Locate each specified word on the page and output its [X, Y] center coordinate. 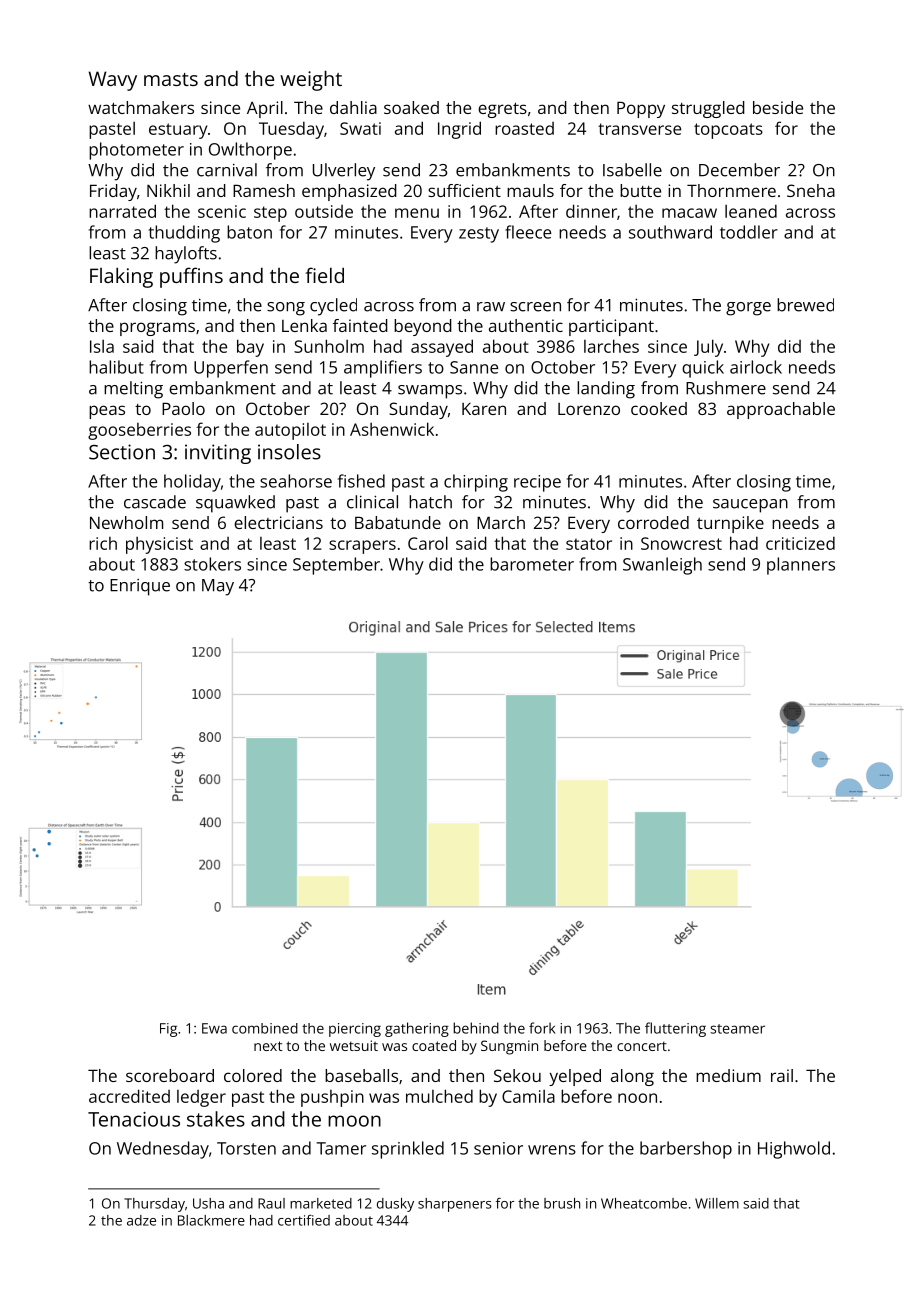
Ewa [214, 1028]
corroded [653, 522]
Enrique [140, 587]
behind [476, 1028]
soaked [411, 107]
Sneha [811, 190]
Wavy [113, 81]
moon [354, 1121]
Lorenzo [589, 409]
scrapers [362, 547]
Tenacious [134, 1119]
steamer [738, 1029]
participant [611, 327]
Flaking [121, 277]
